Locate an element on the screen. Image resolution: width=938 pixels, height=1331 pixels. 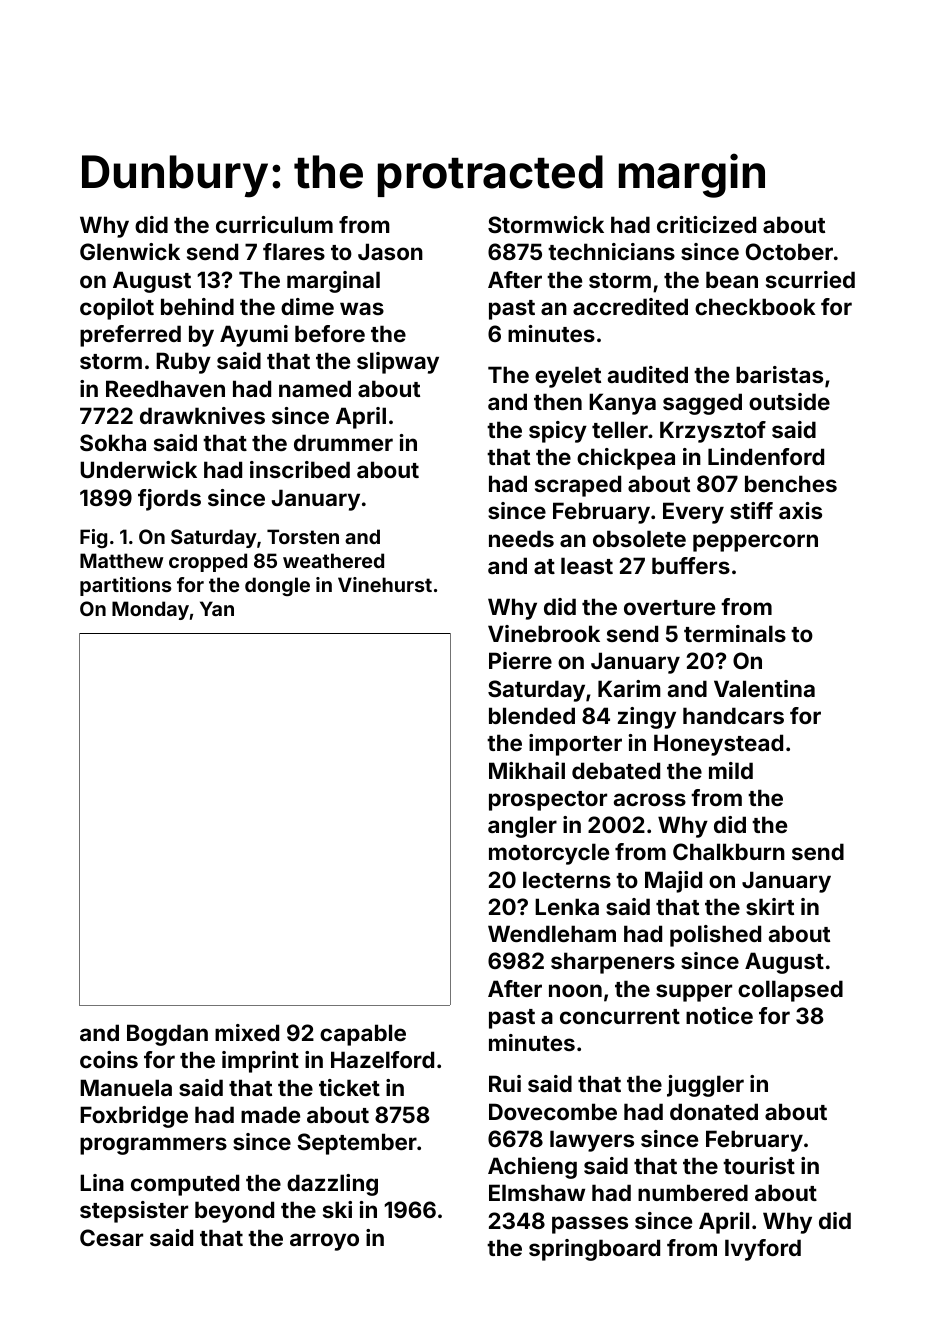
Yan is located at coordinates (217, 608).
